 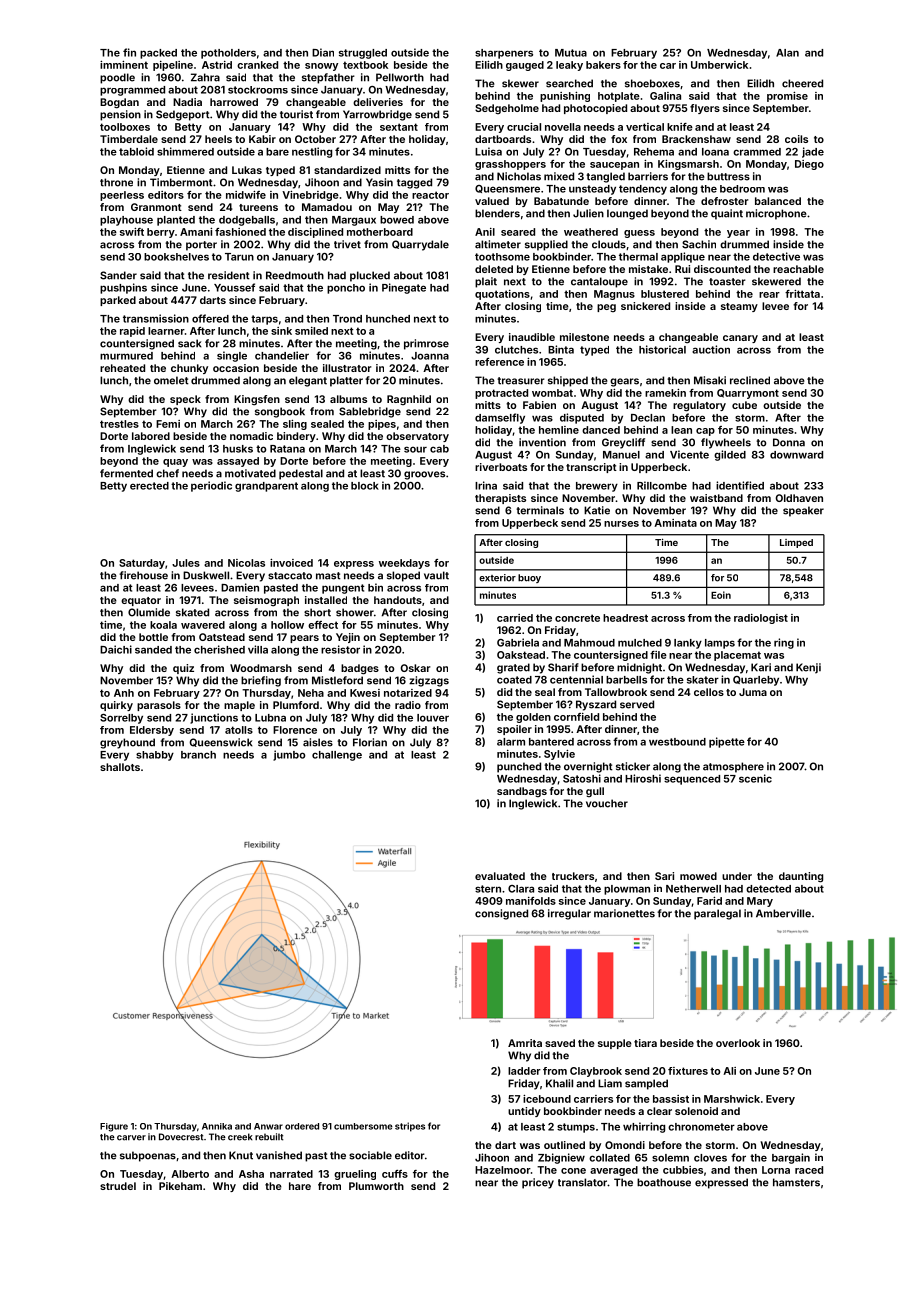 What do you see at coordinates (802, 83) in the screenshot?
I see `cheered` at bounding box center [802, 83].
